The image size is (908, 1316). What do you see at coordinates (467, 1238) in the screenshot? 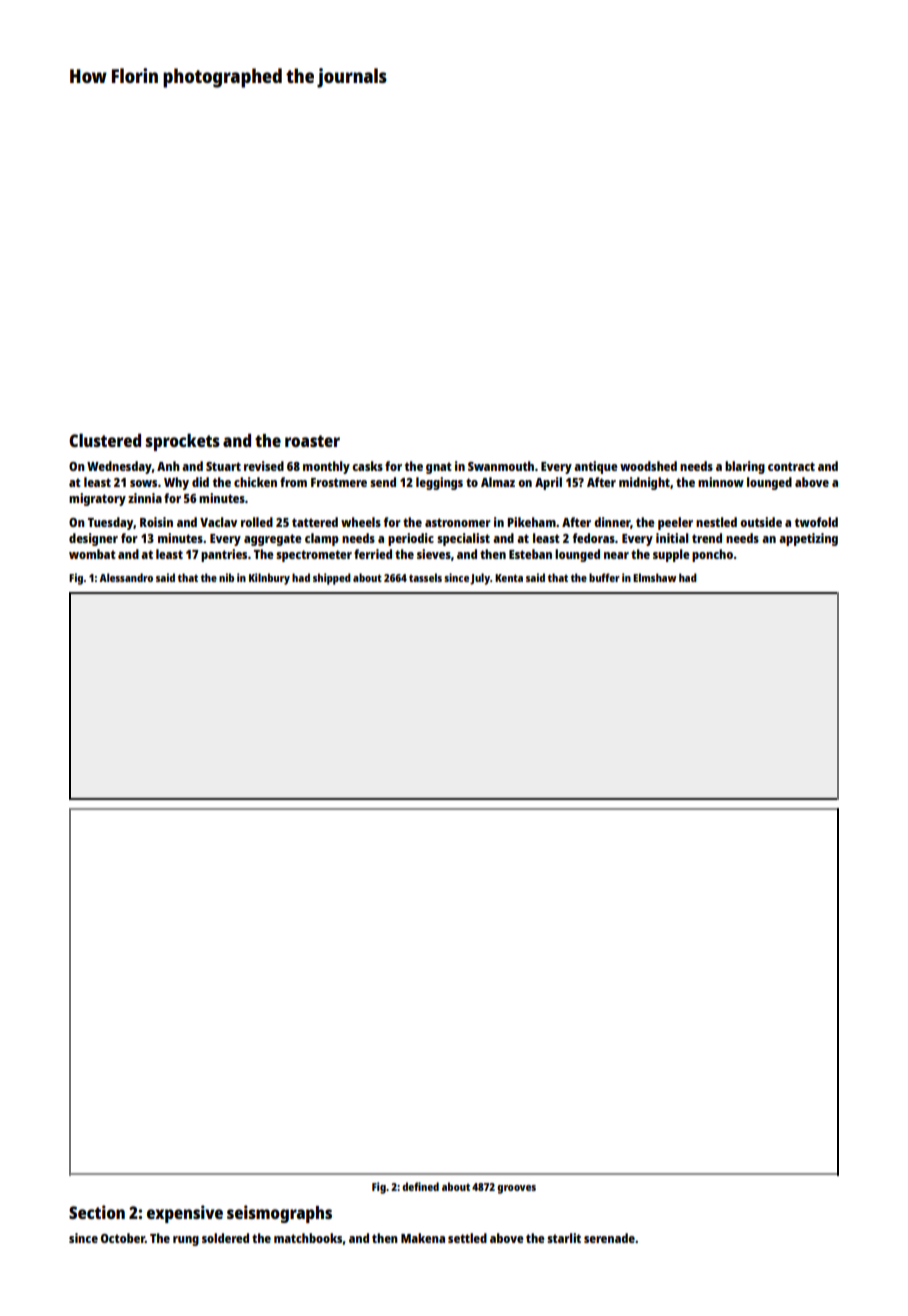
I see `settled` at bounding box center [467, 1238].
